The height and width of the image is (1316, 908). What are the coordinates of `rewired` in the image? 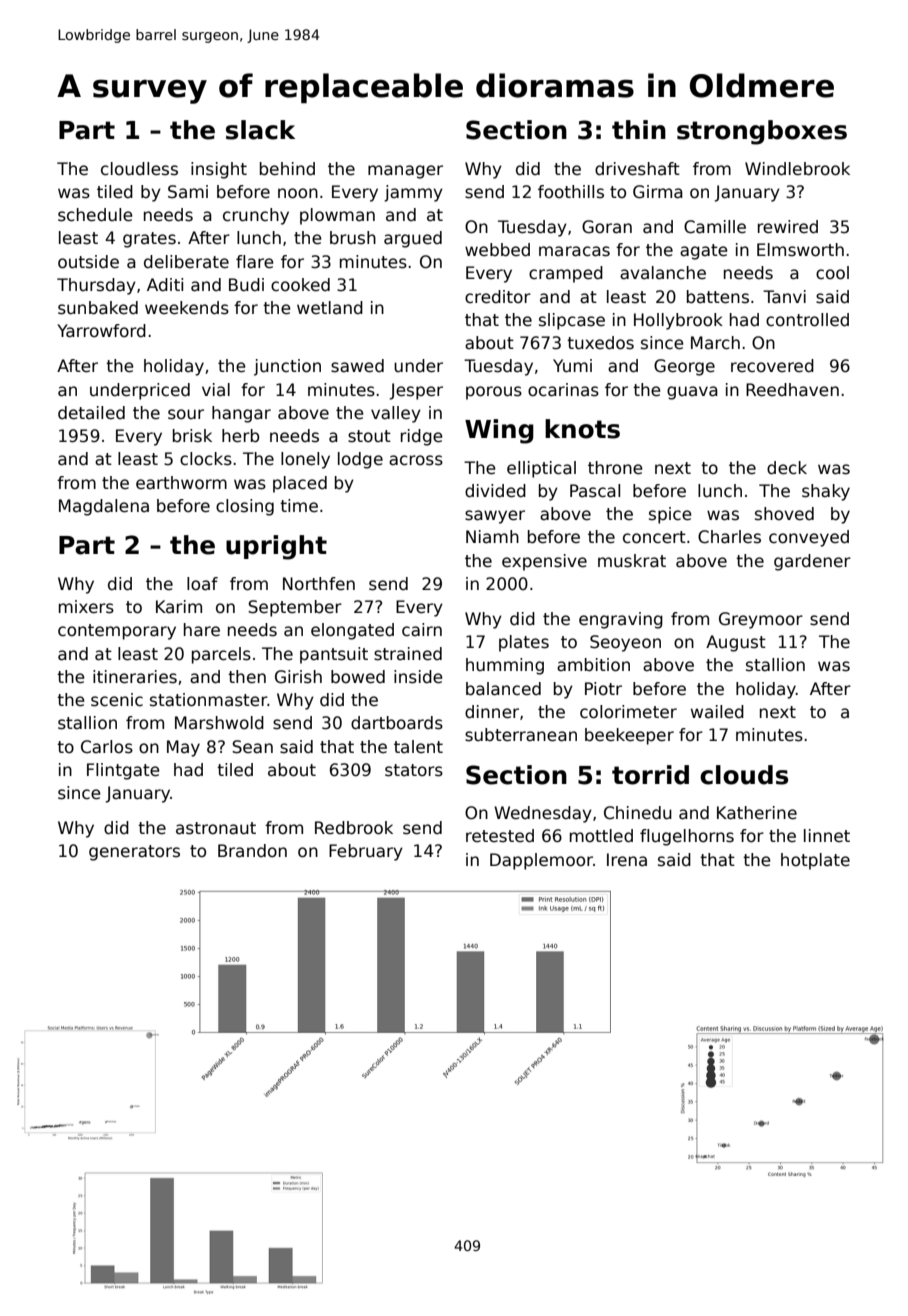 It's located at (788, 227).
